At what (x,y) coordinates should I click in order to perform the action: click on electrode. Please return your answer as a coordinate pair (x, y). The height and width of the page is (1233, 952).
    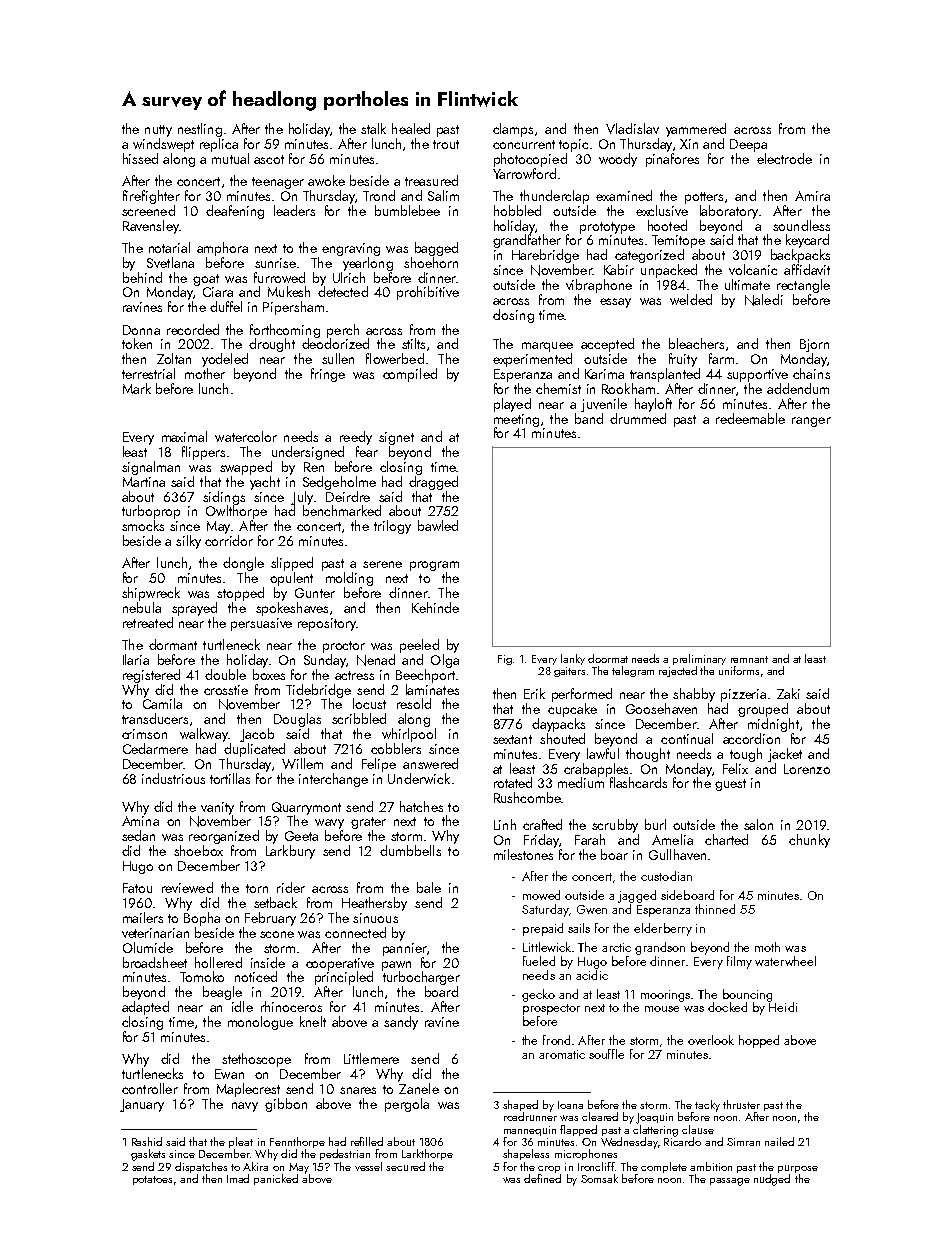
    Looking at the image, I should click on (784, 158).
